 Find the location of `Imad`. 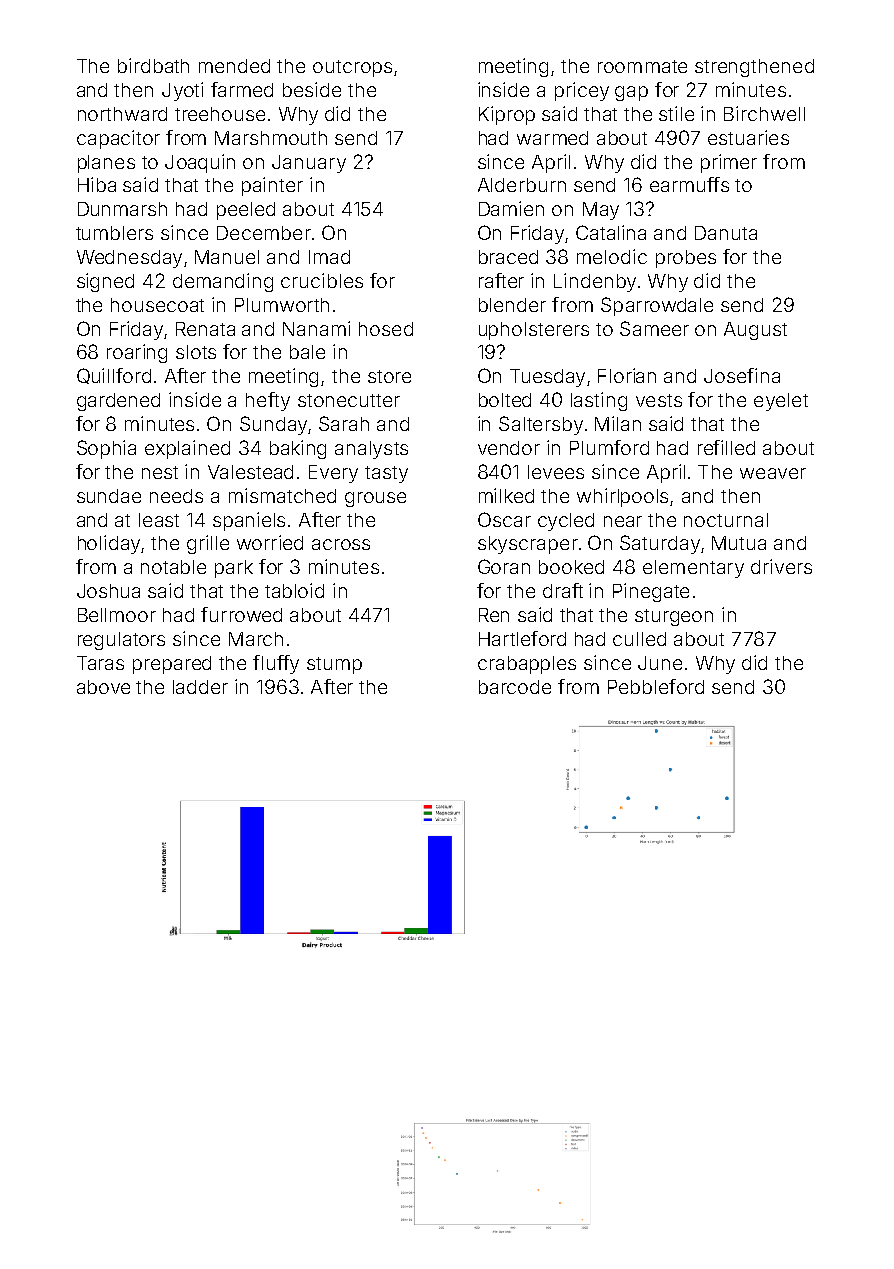

Imad is located at coordinates (329, 257).
